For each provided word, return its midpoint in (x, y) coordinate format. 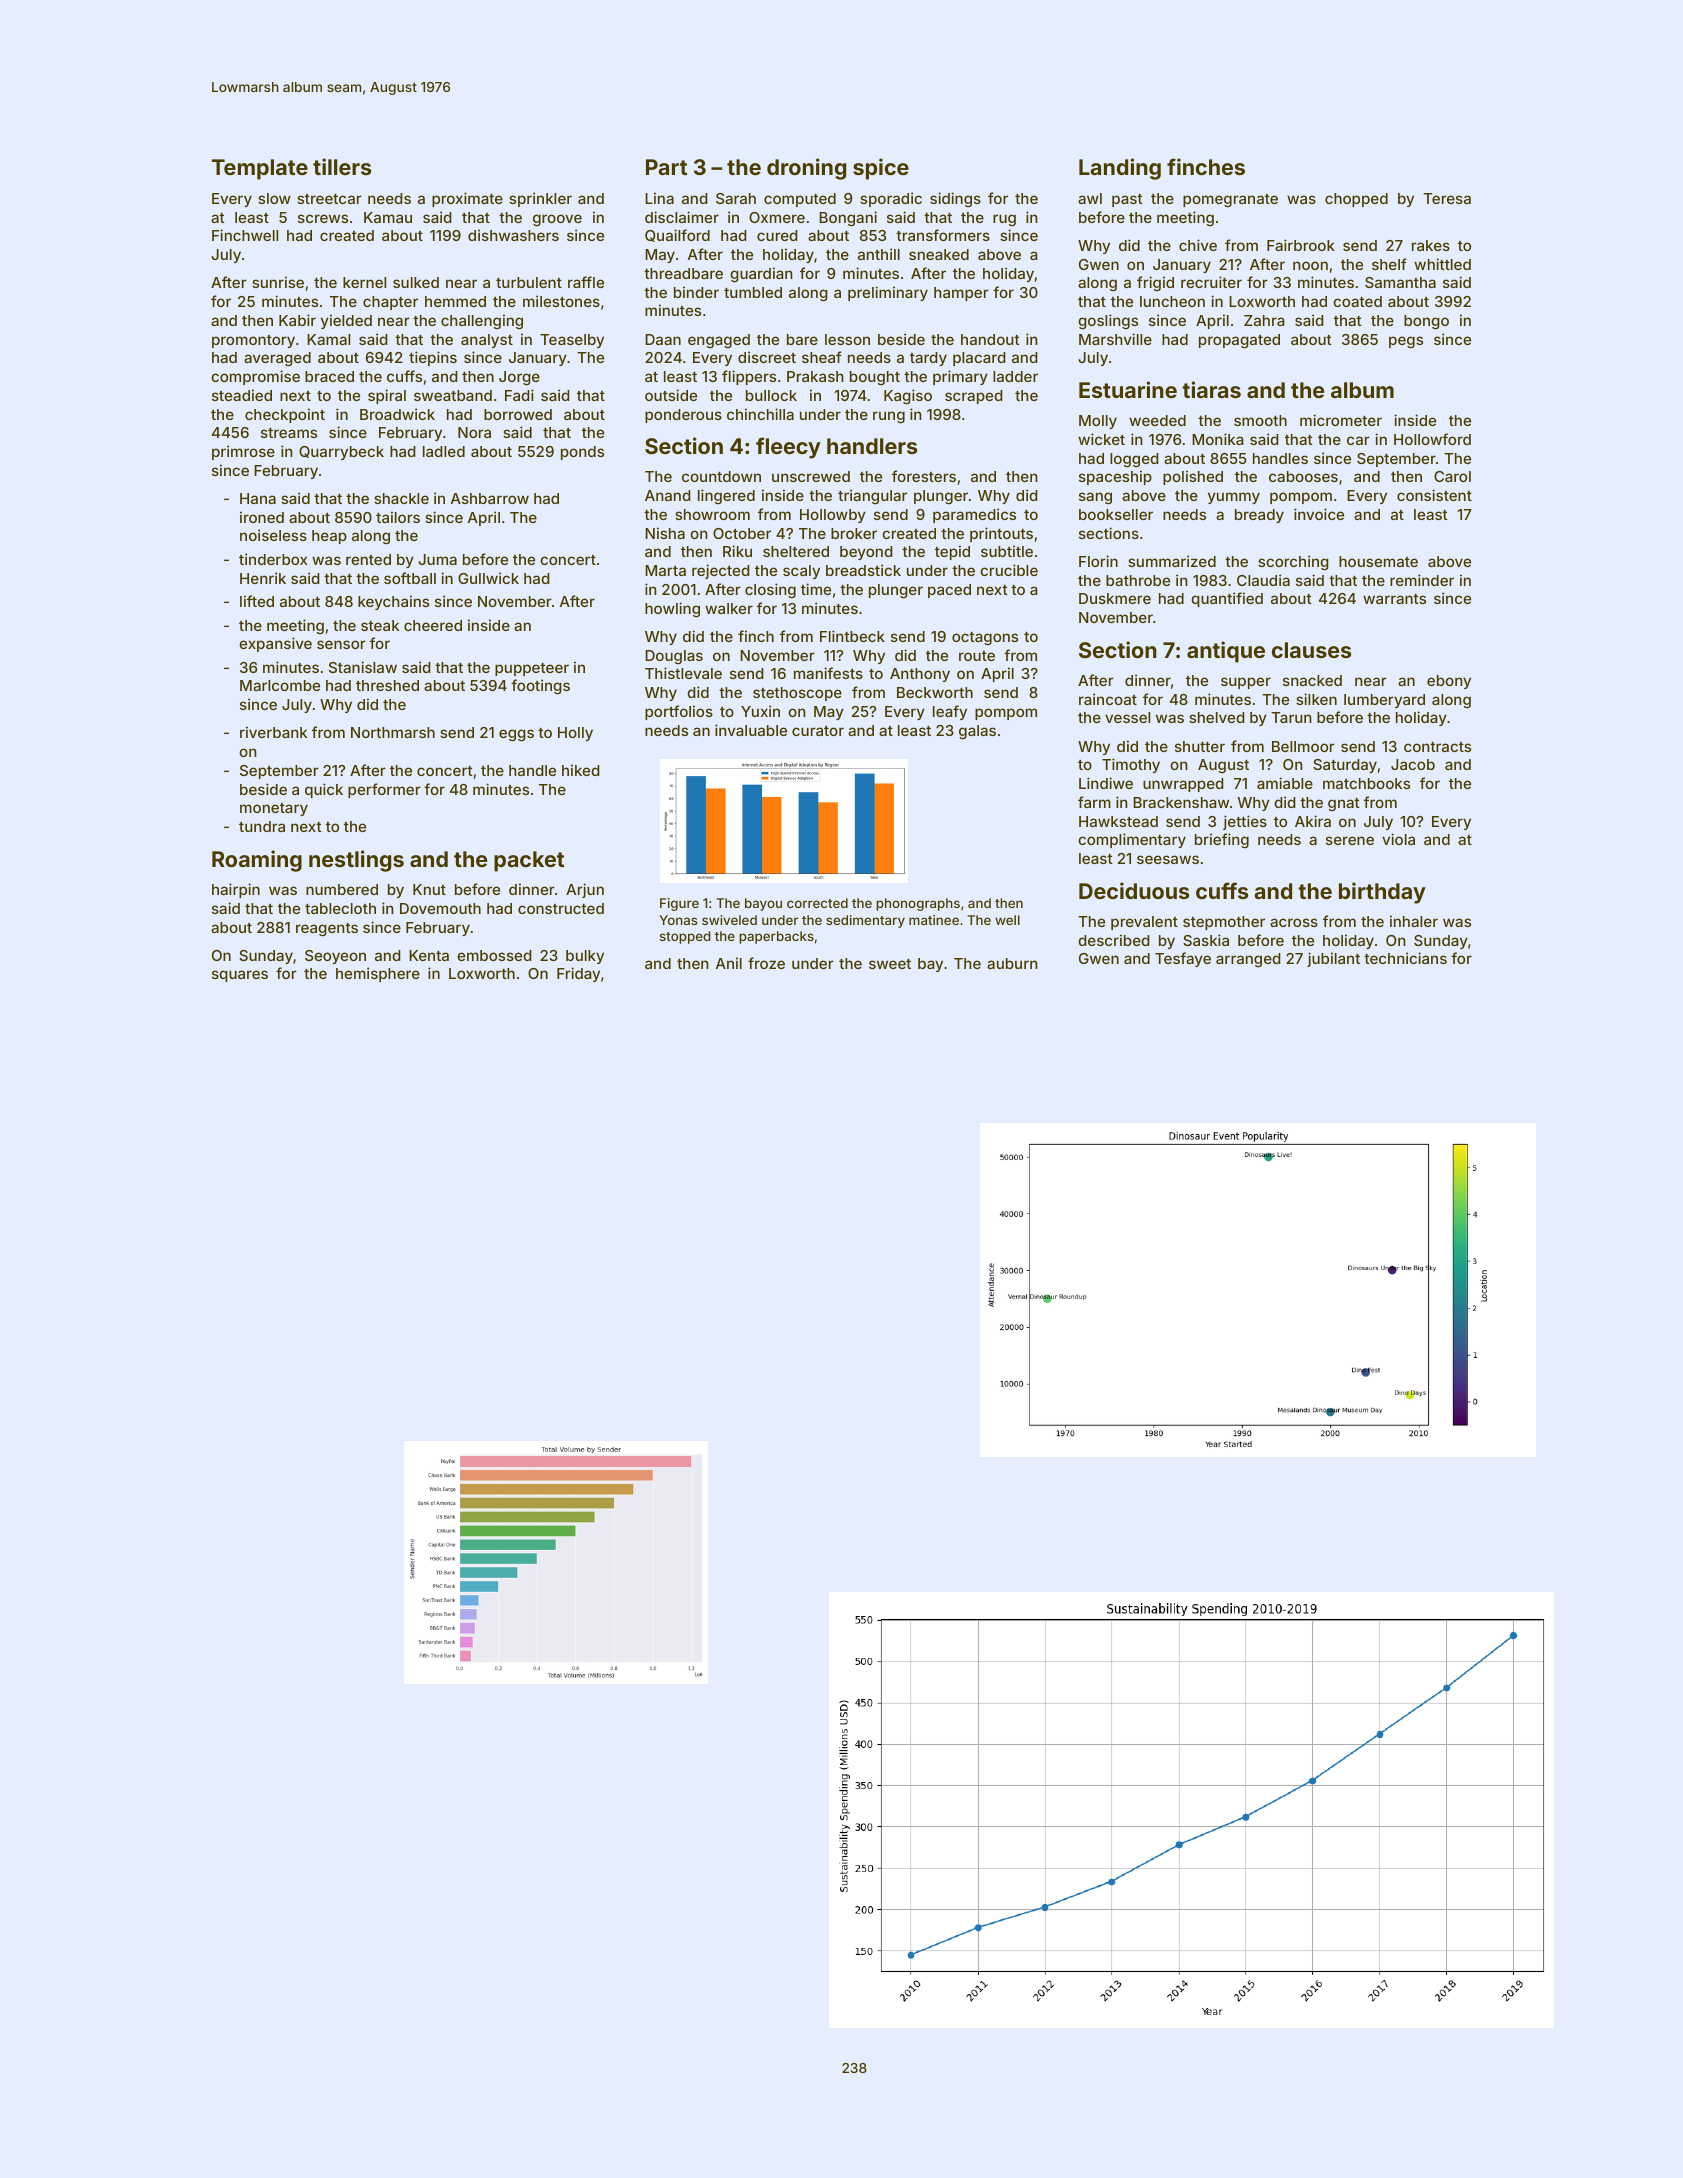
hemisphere (378, 974)
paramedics (974, 515)
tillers (342, 166)
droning (806, 169)
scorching (1293, 563)
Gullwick (488, 578)
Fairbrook (1301, 245)
